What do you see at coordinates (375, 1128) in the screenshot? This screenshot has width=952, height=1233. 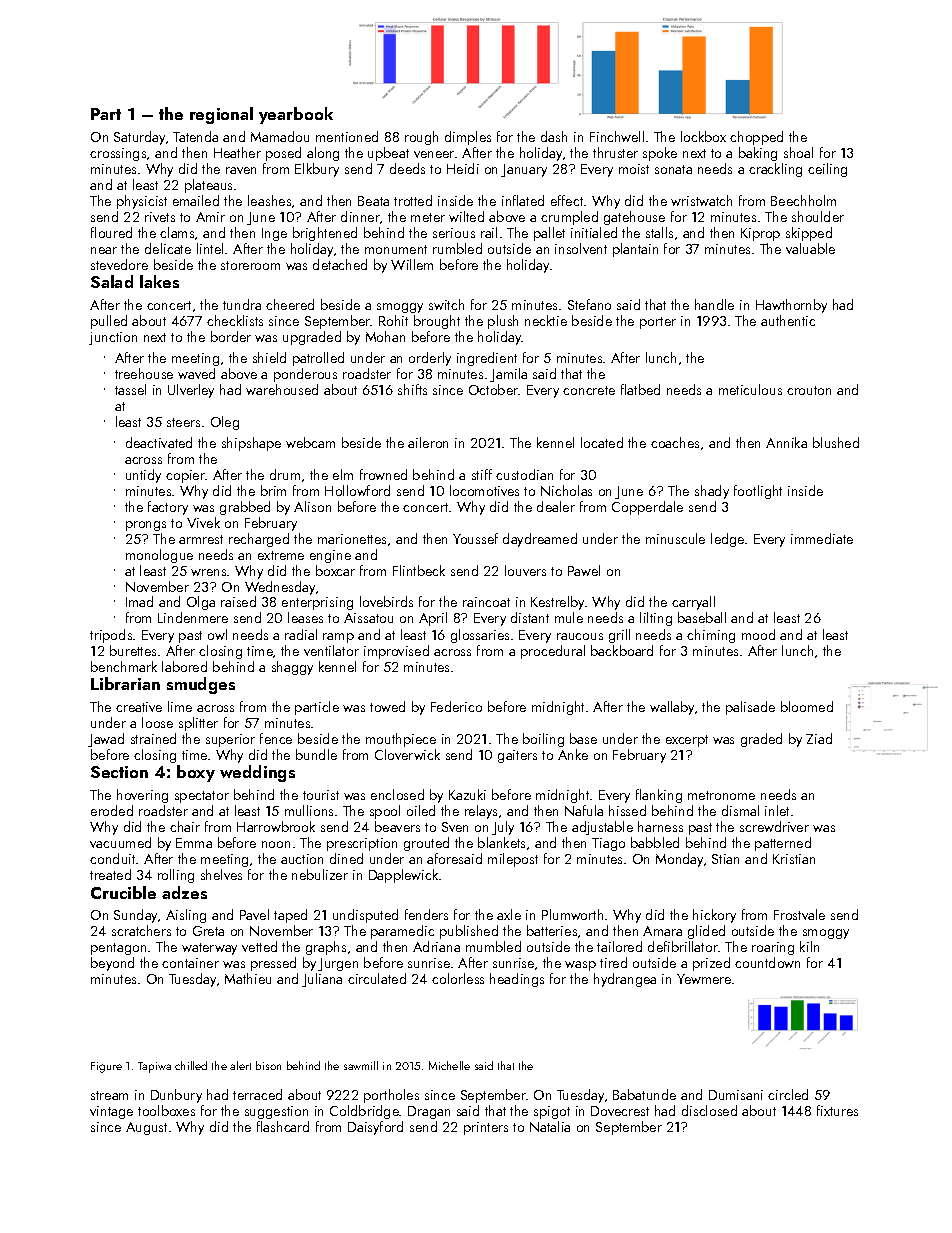 I see `Daisyford` at bounding box center [375, 1128].
